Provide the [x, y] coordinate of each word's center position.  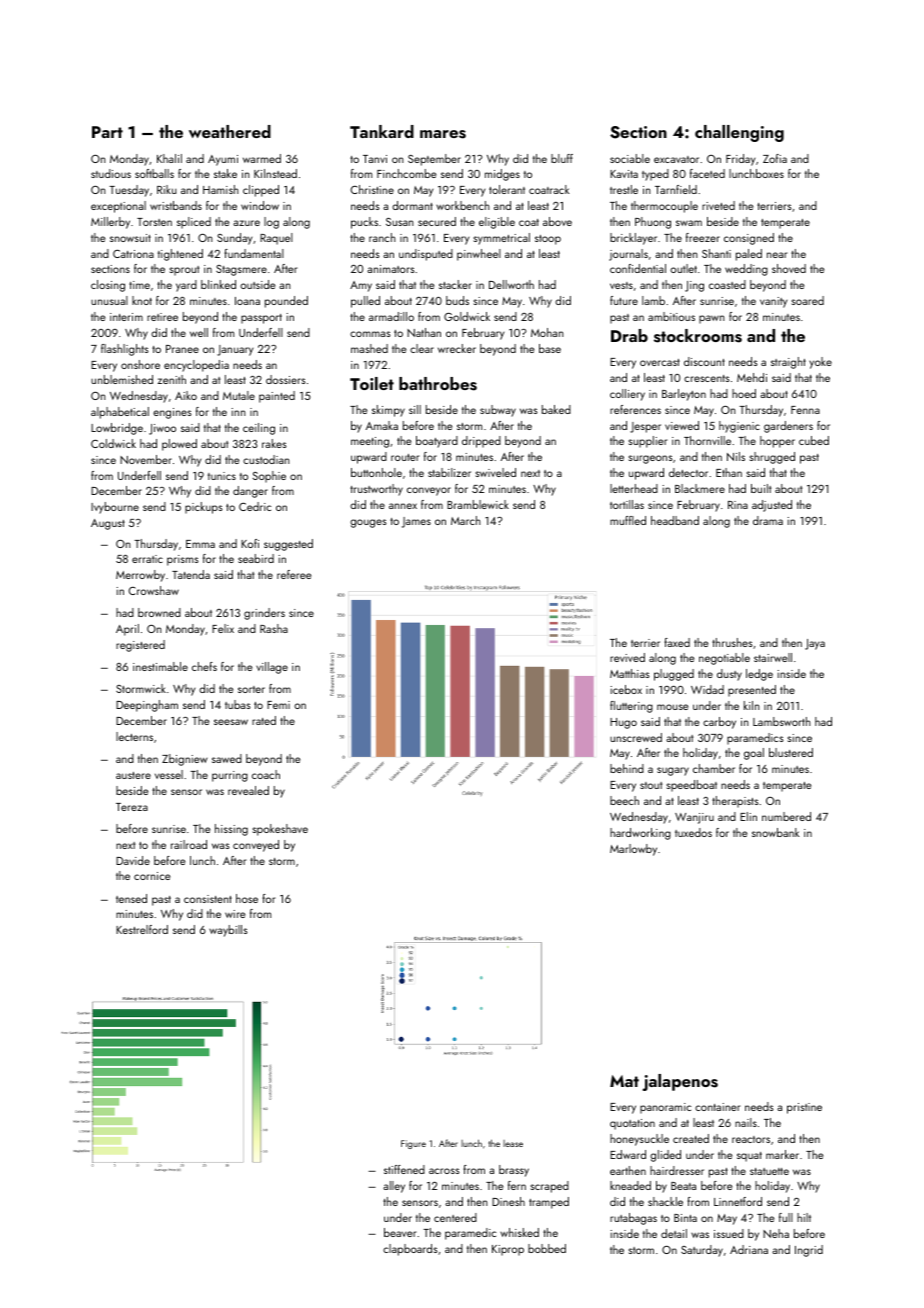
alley [394, 1187]
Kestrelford [142, 929]
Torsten [154, 222]
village [272, 668]
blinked [218, 284]
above [557, 221]
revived [627, 657]
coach [266, 774]
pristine [804, 1108]
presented [752, 691]
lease [513, 1143]
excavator [676, 159]
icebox [626, 689]
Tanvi [375, 159]
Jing [694, 286]
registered [140, 646]
